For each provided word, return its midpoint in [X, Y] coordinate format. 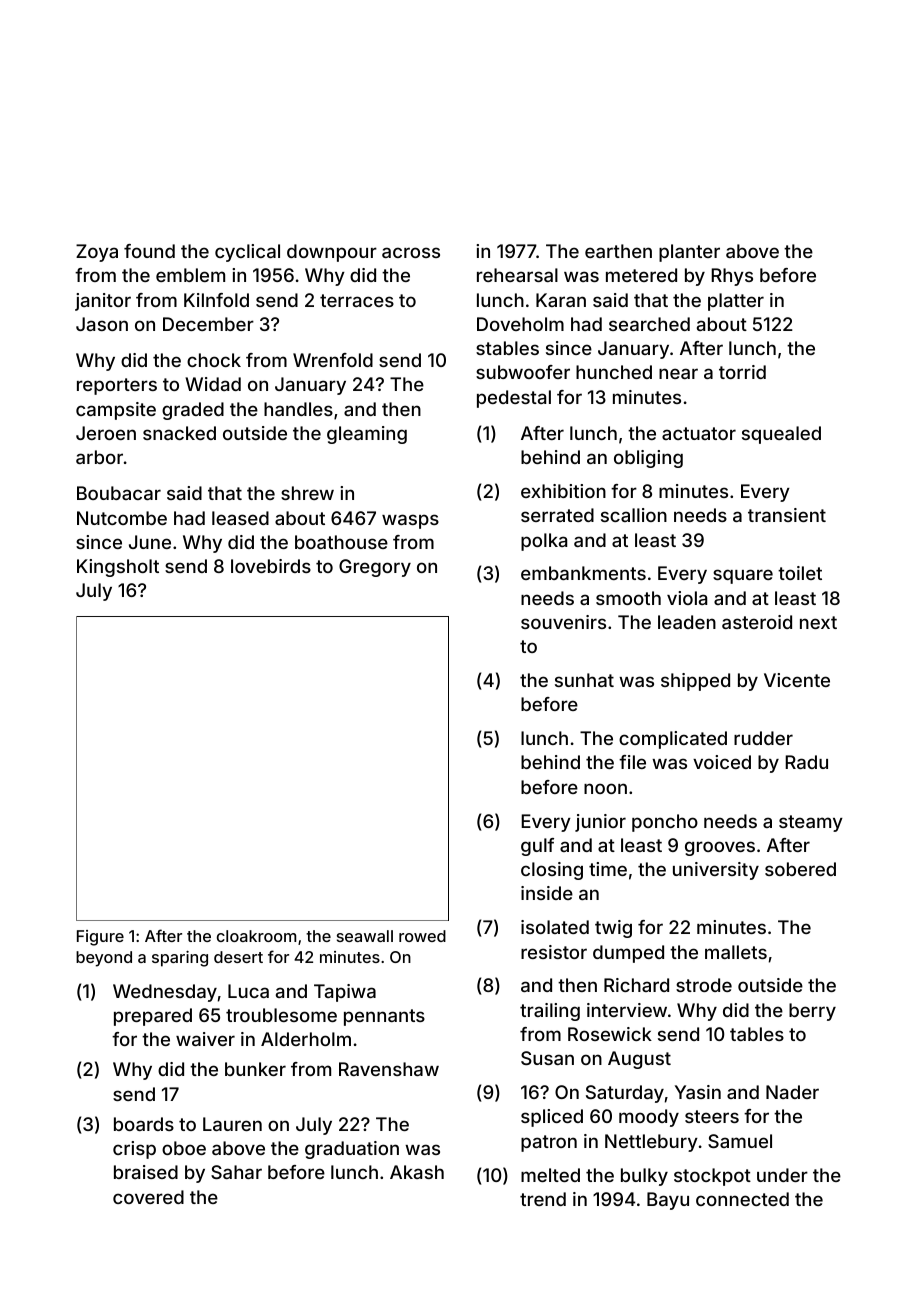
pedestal [514, 399]
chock [214, 360]
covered [148, 1197]
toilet [800, 573]
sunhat [584, 680]
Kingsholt [118, 568]
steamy [811, 823]
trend [543, 1199]
